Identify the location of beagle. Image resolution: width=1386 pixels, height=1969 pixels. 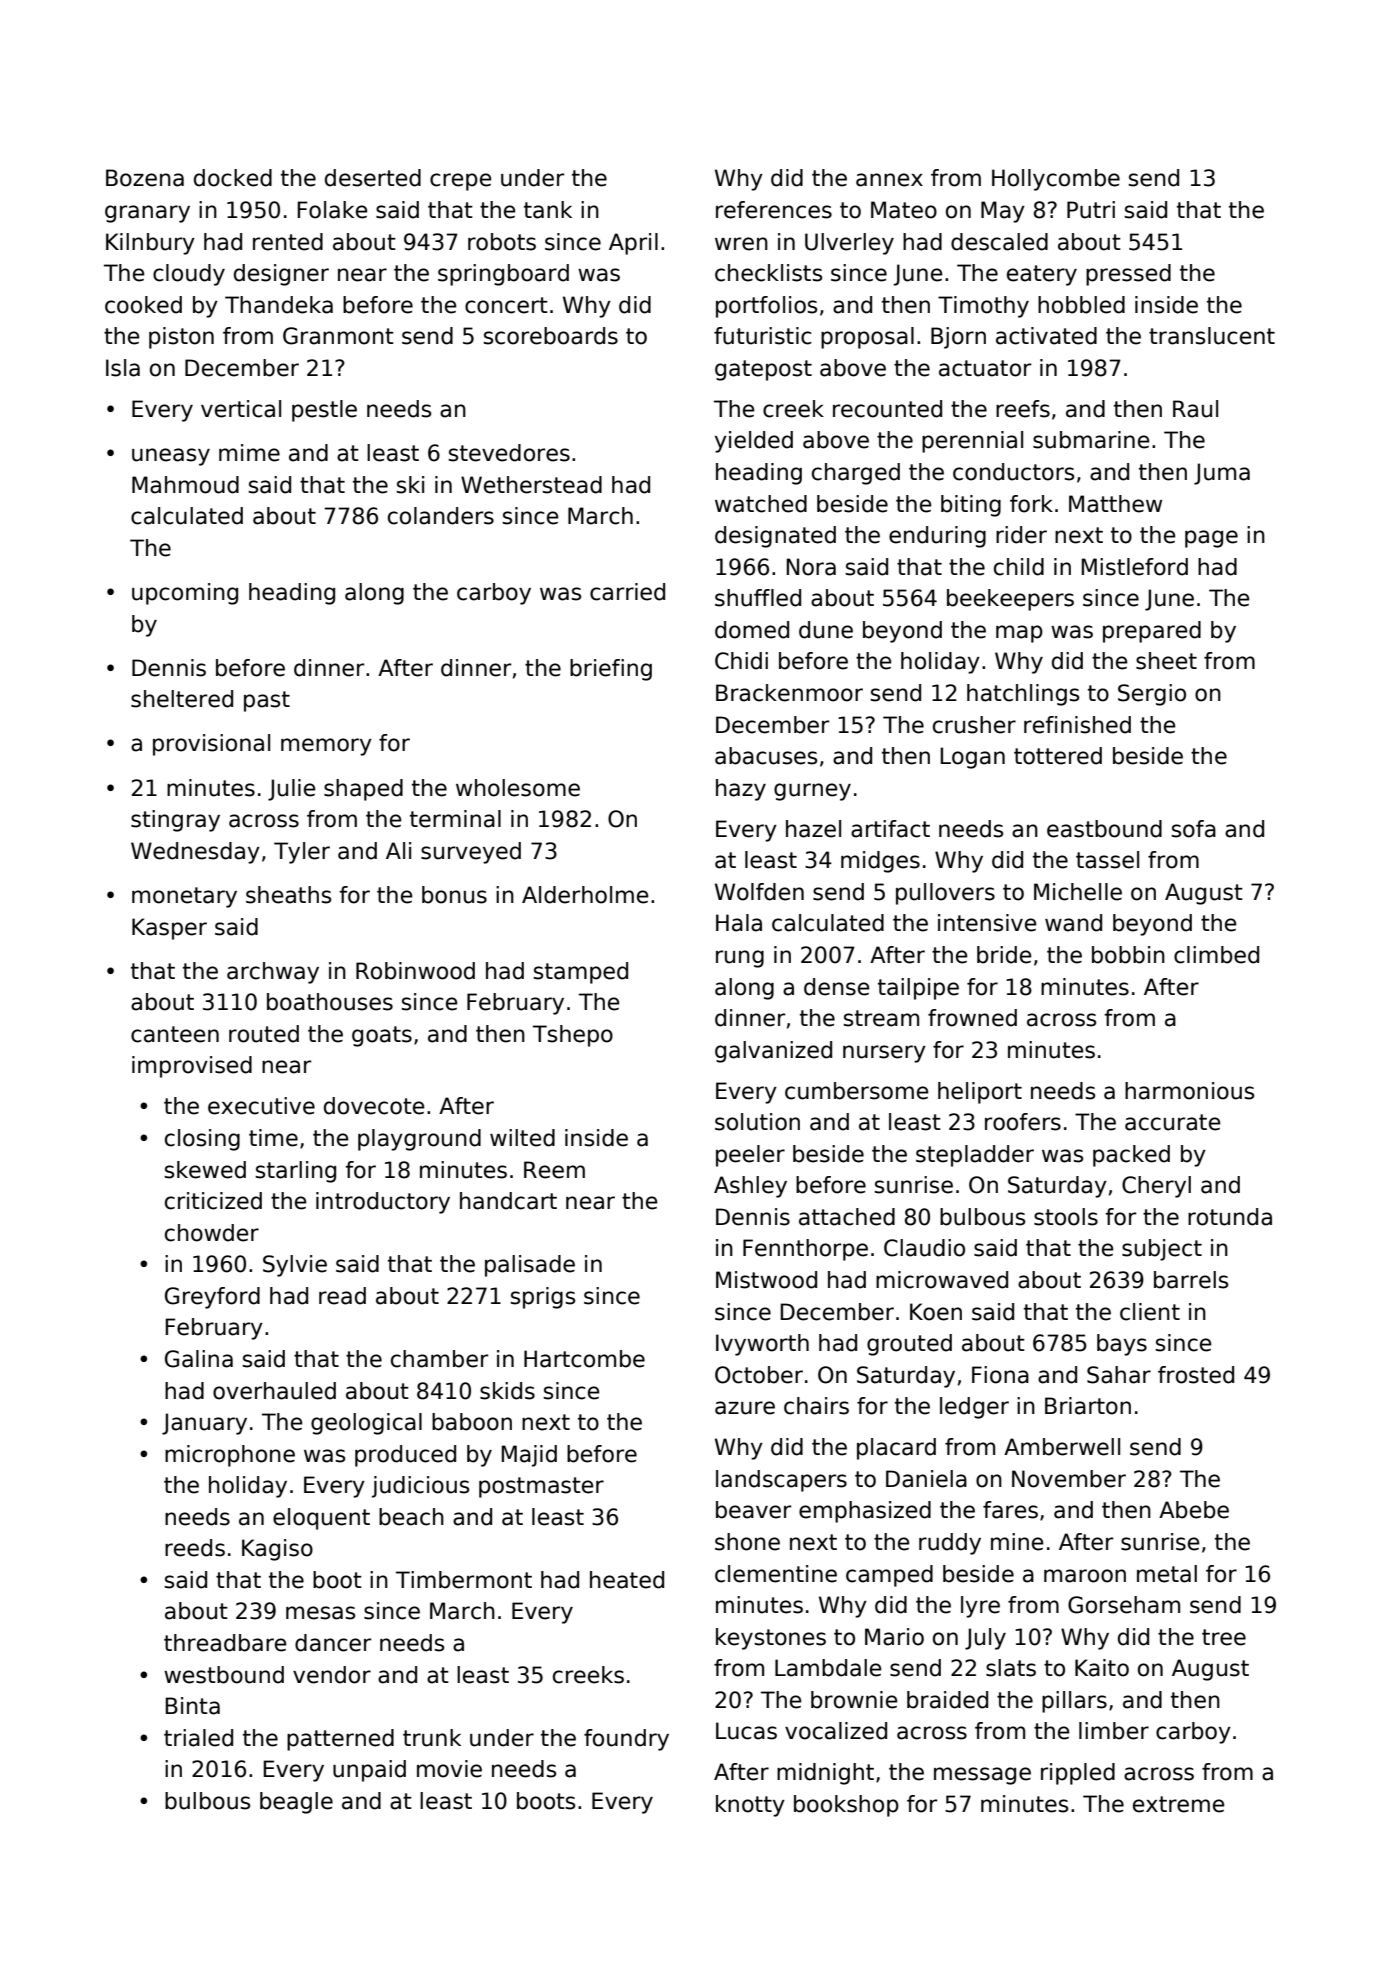
(296, 1803).
